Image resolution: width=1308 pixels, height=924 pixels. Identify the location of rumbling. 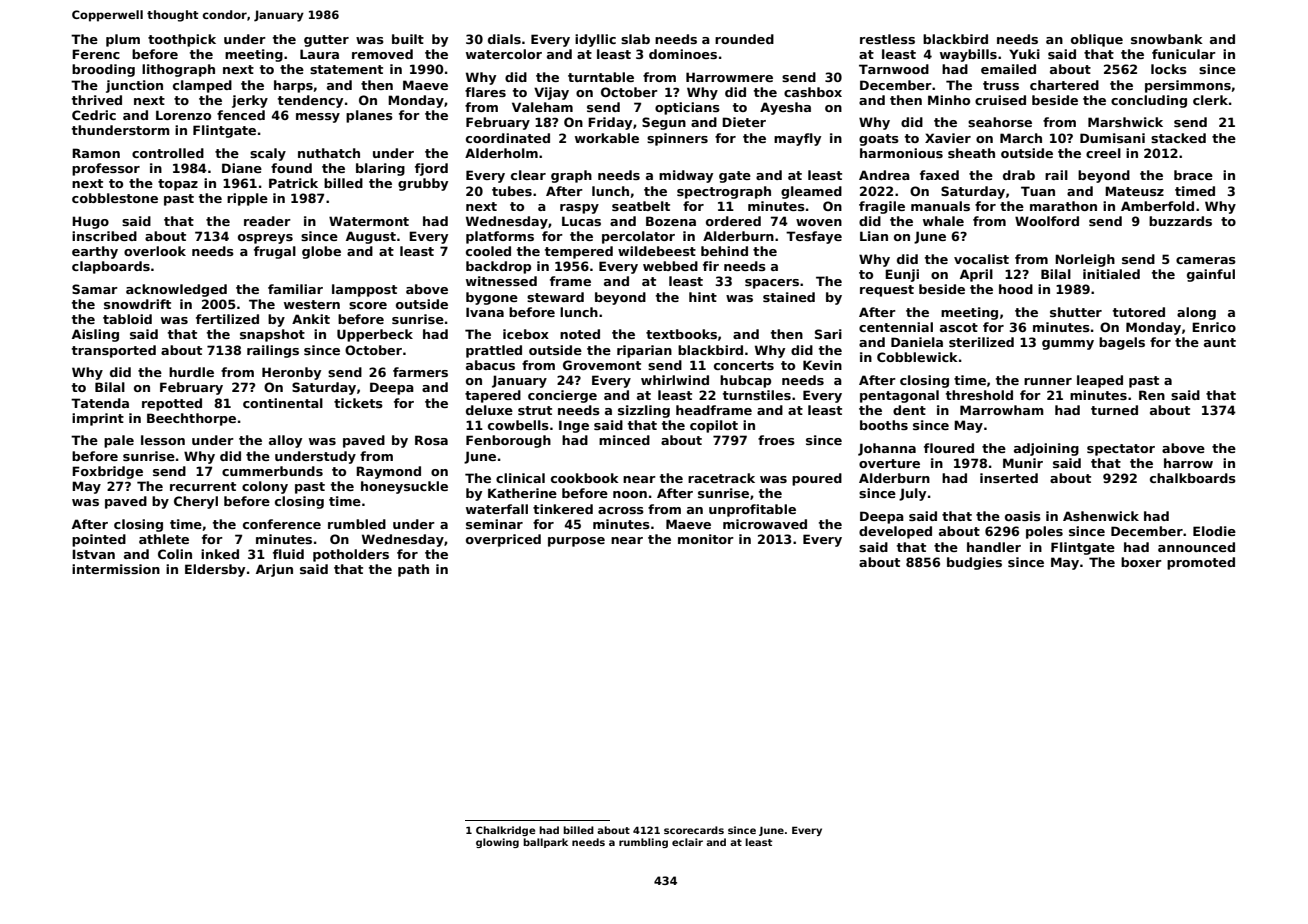
(643, 843).
